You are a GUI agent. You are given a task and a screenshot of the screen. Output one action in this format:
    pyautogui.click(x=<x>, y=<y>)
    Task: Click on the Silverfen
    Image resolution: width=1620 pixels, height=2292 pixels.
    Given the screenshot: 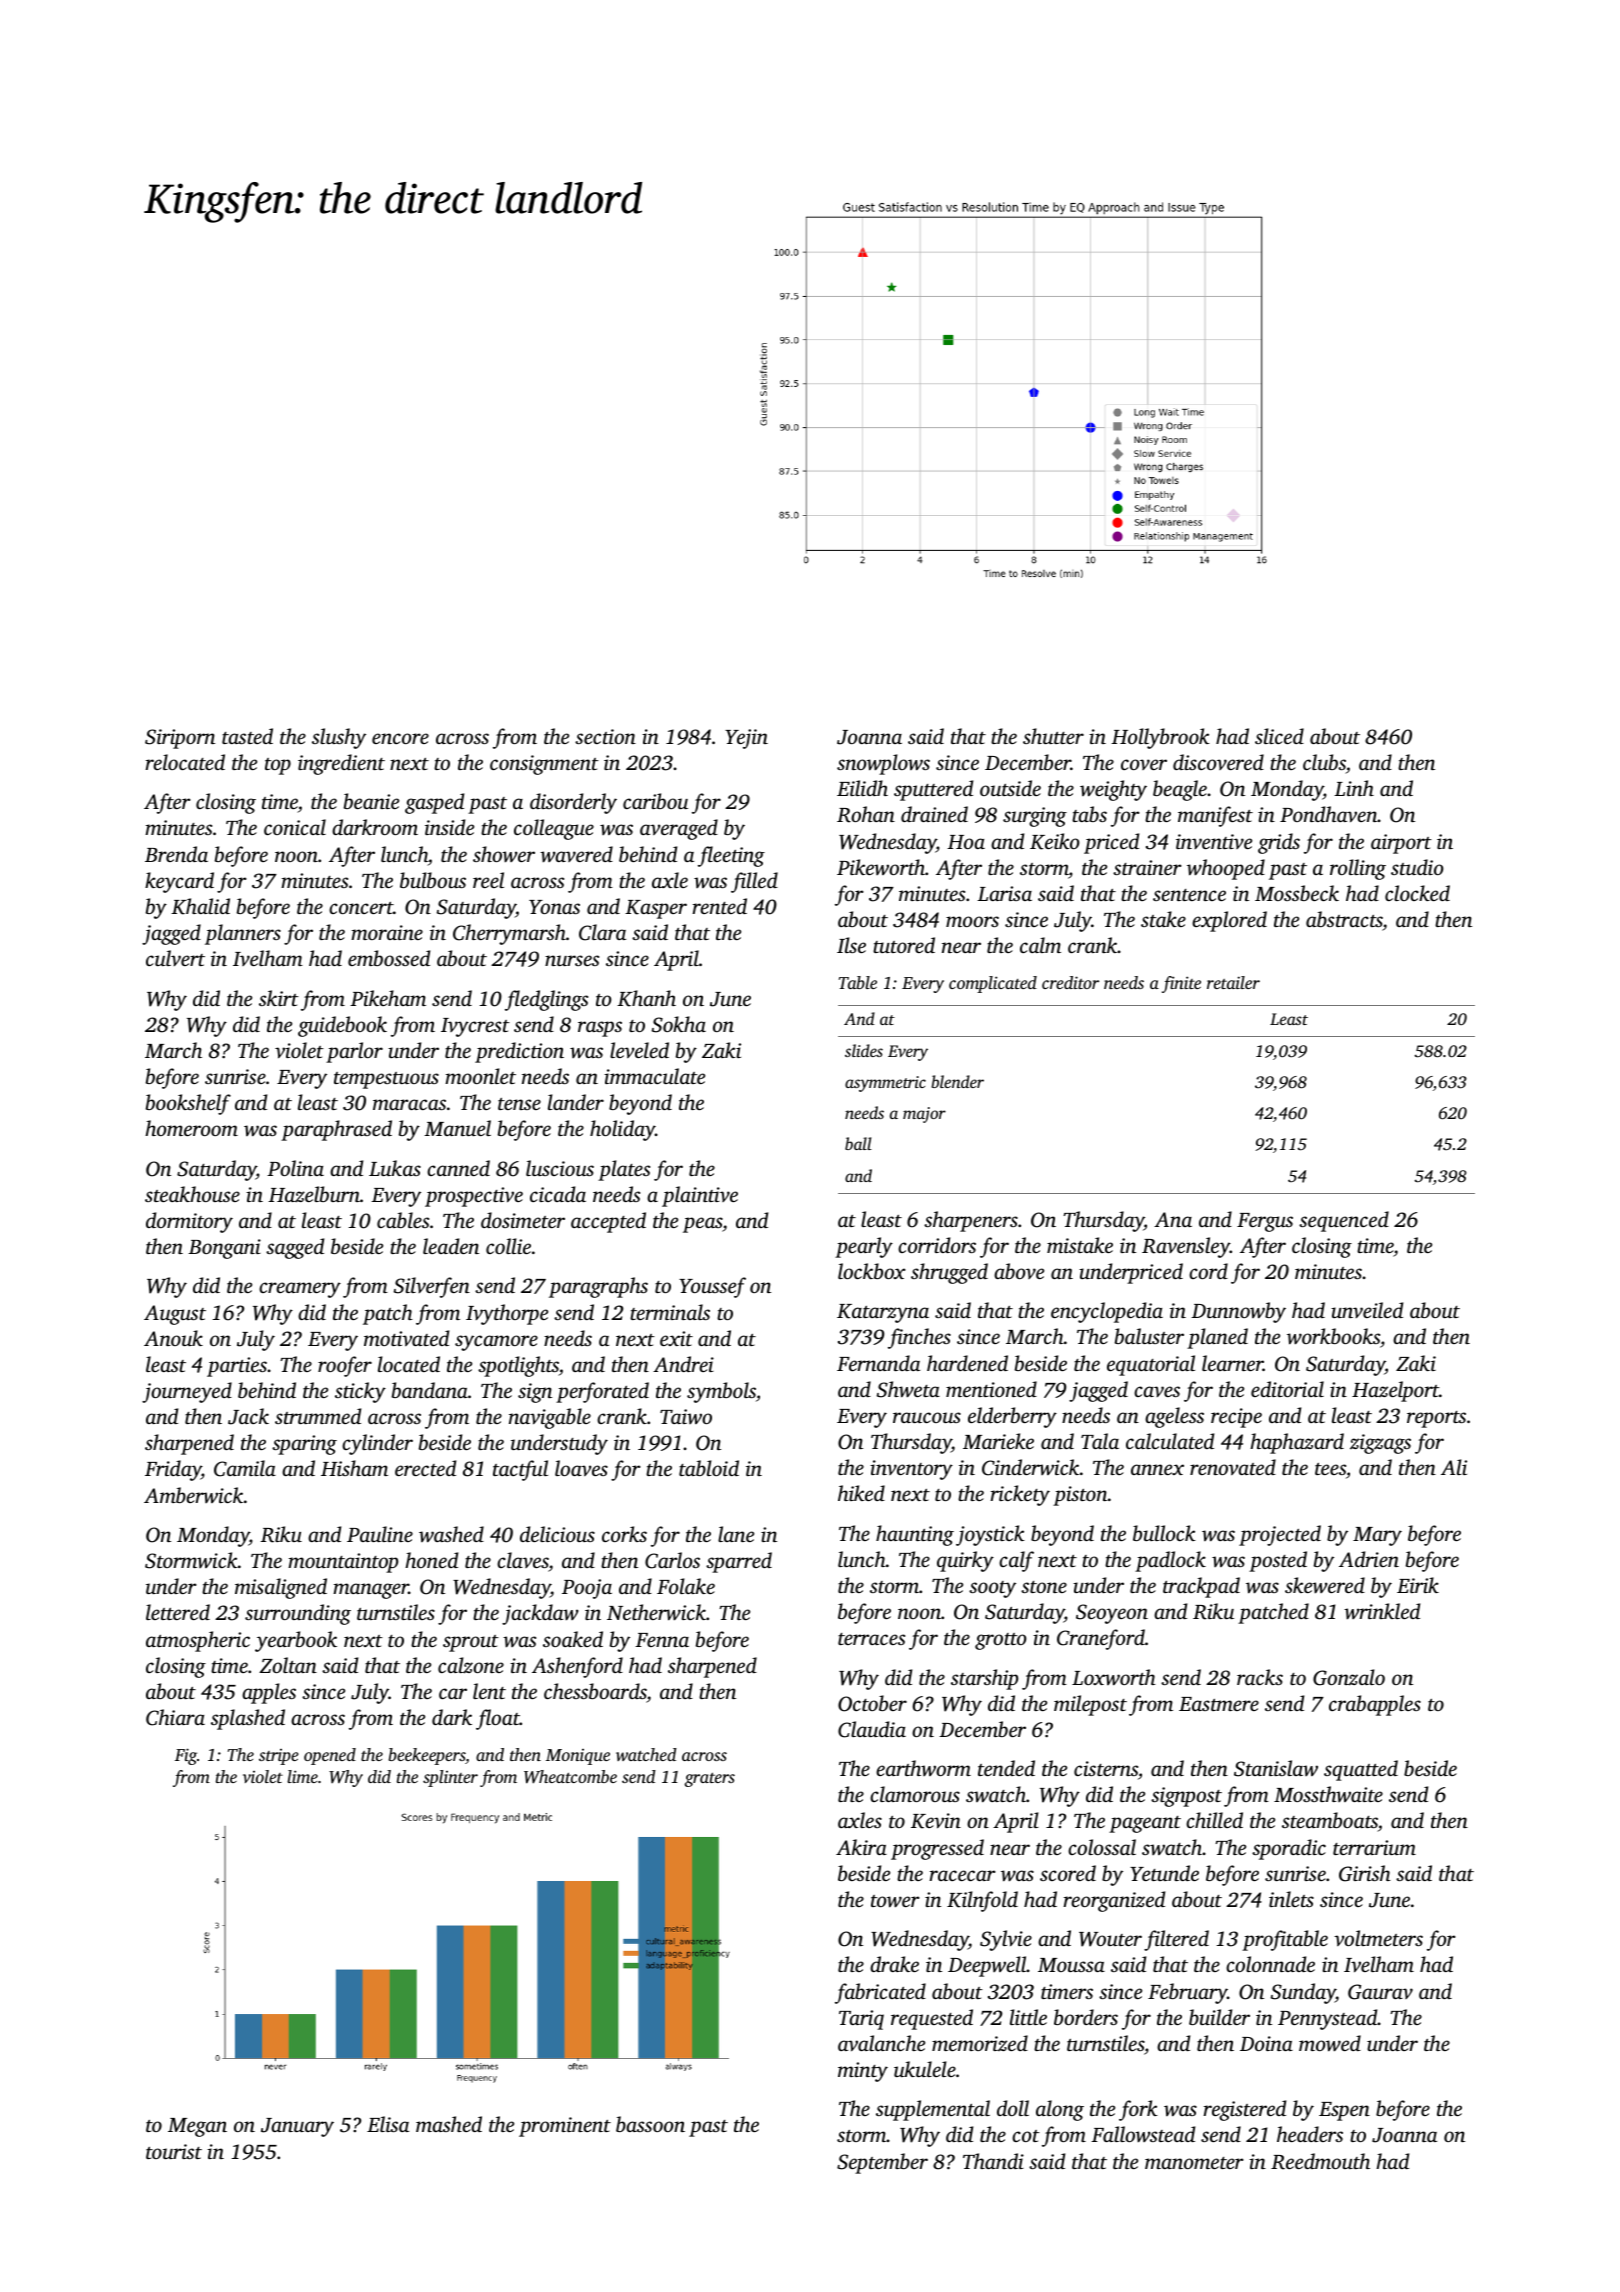 What is the action you would take?
    pyautogui.click(x=432, y=1287)
